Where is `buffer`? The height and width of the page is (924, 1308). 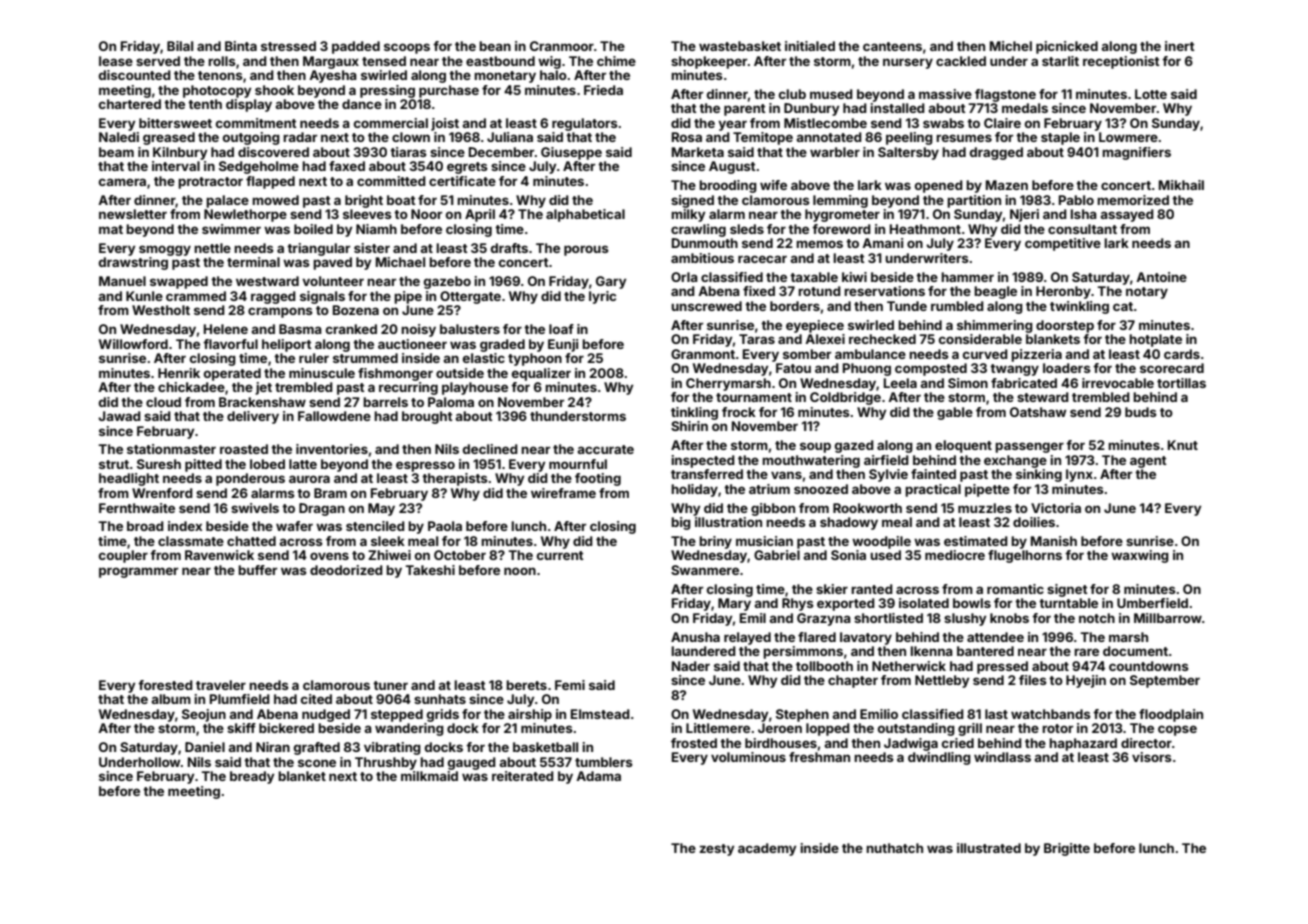 buffer is located at coordinates (257, 570).
